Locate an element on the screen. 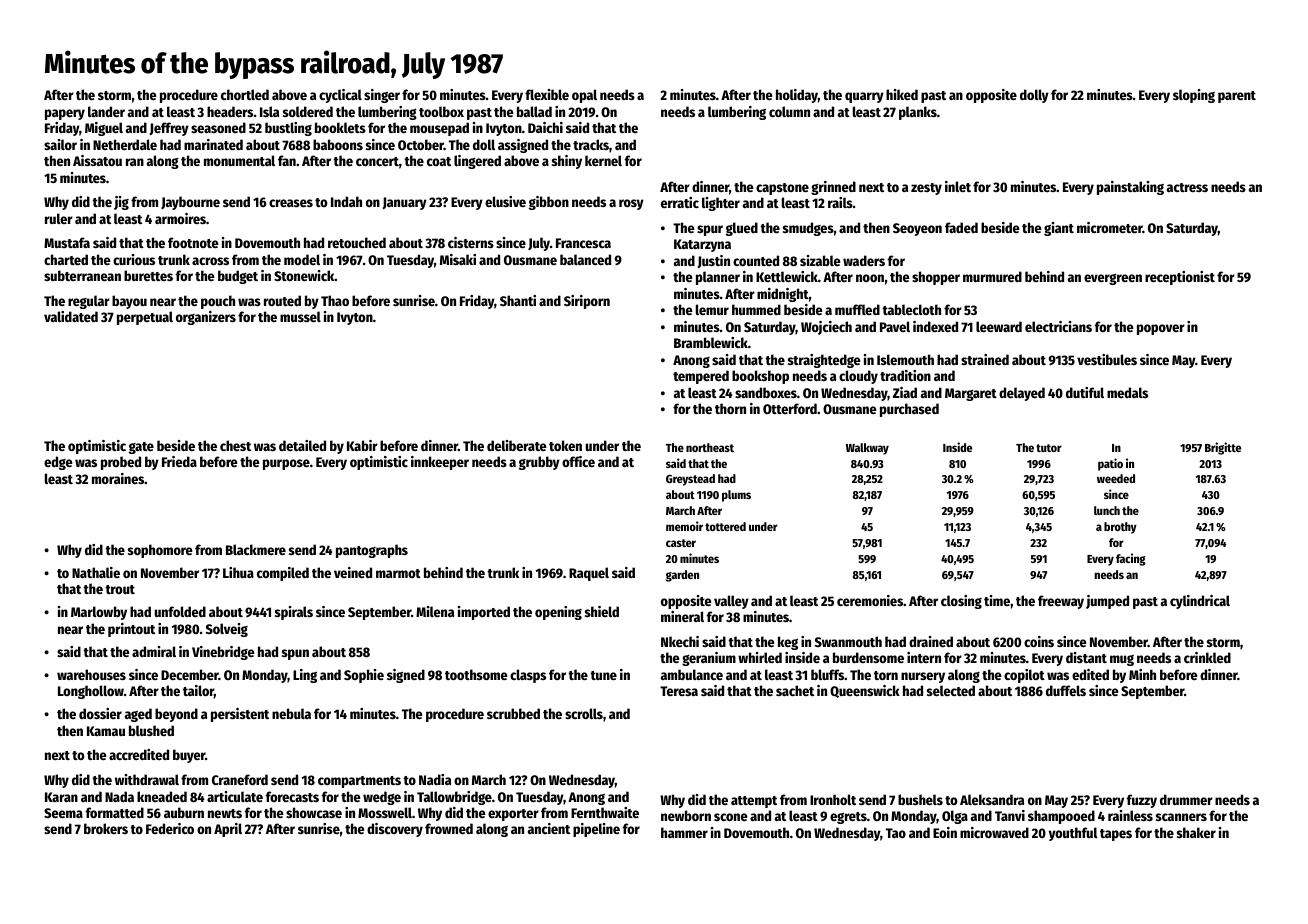 The image size is (1308, 924). detailed is located at coordinates (302, 445).
